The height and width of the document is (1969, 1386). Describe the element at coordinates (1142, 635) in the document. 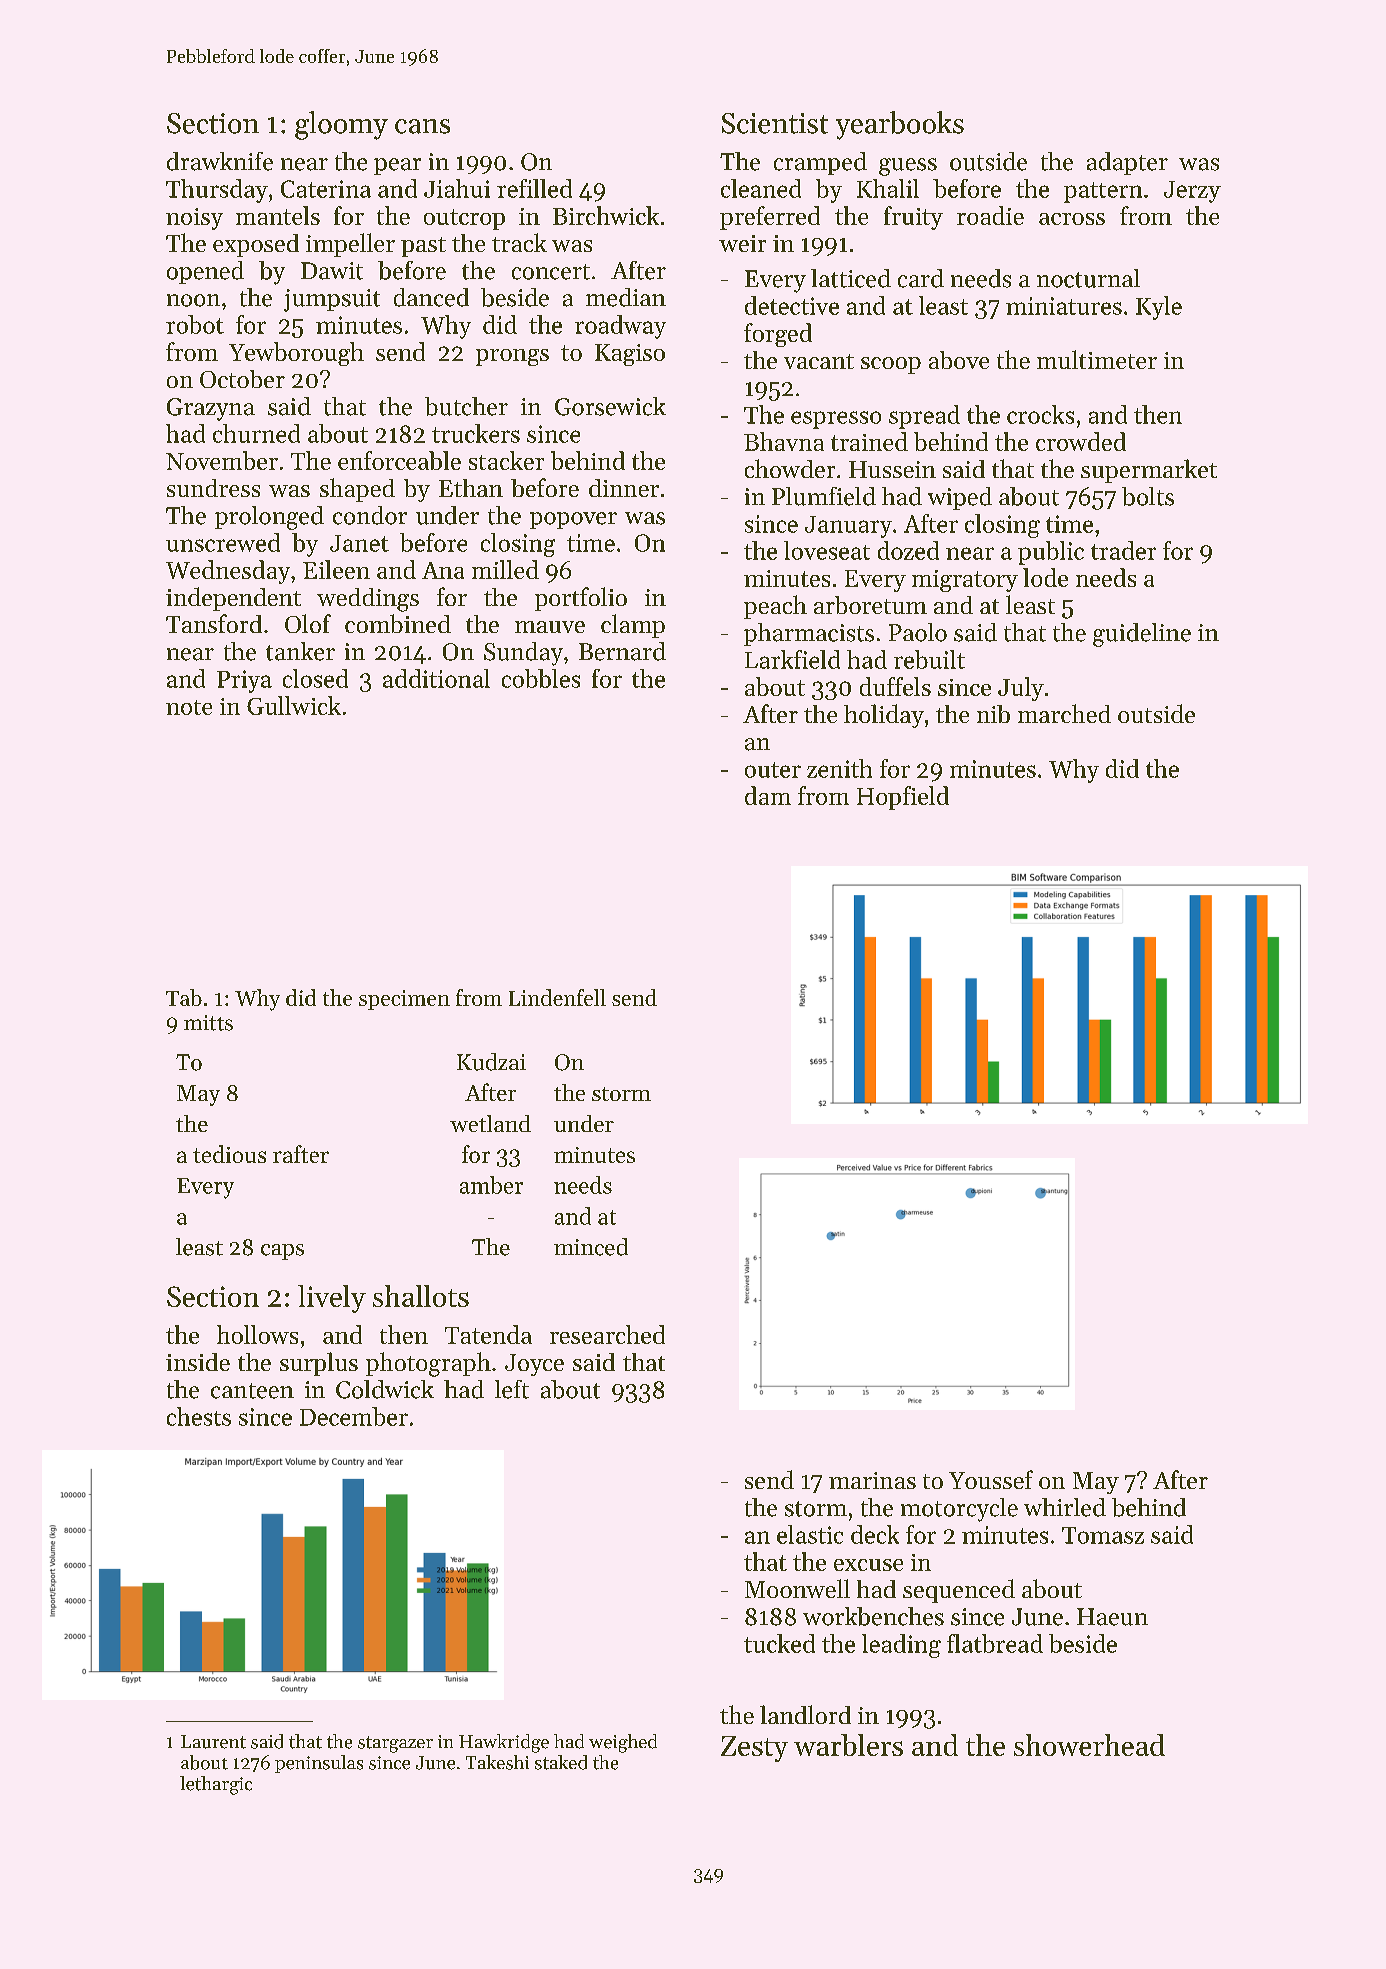

I see `guideline` at that location.
